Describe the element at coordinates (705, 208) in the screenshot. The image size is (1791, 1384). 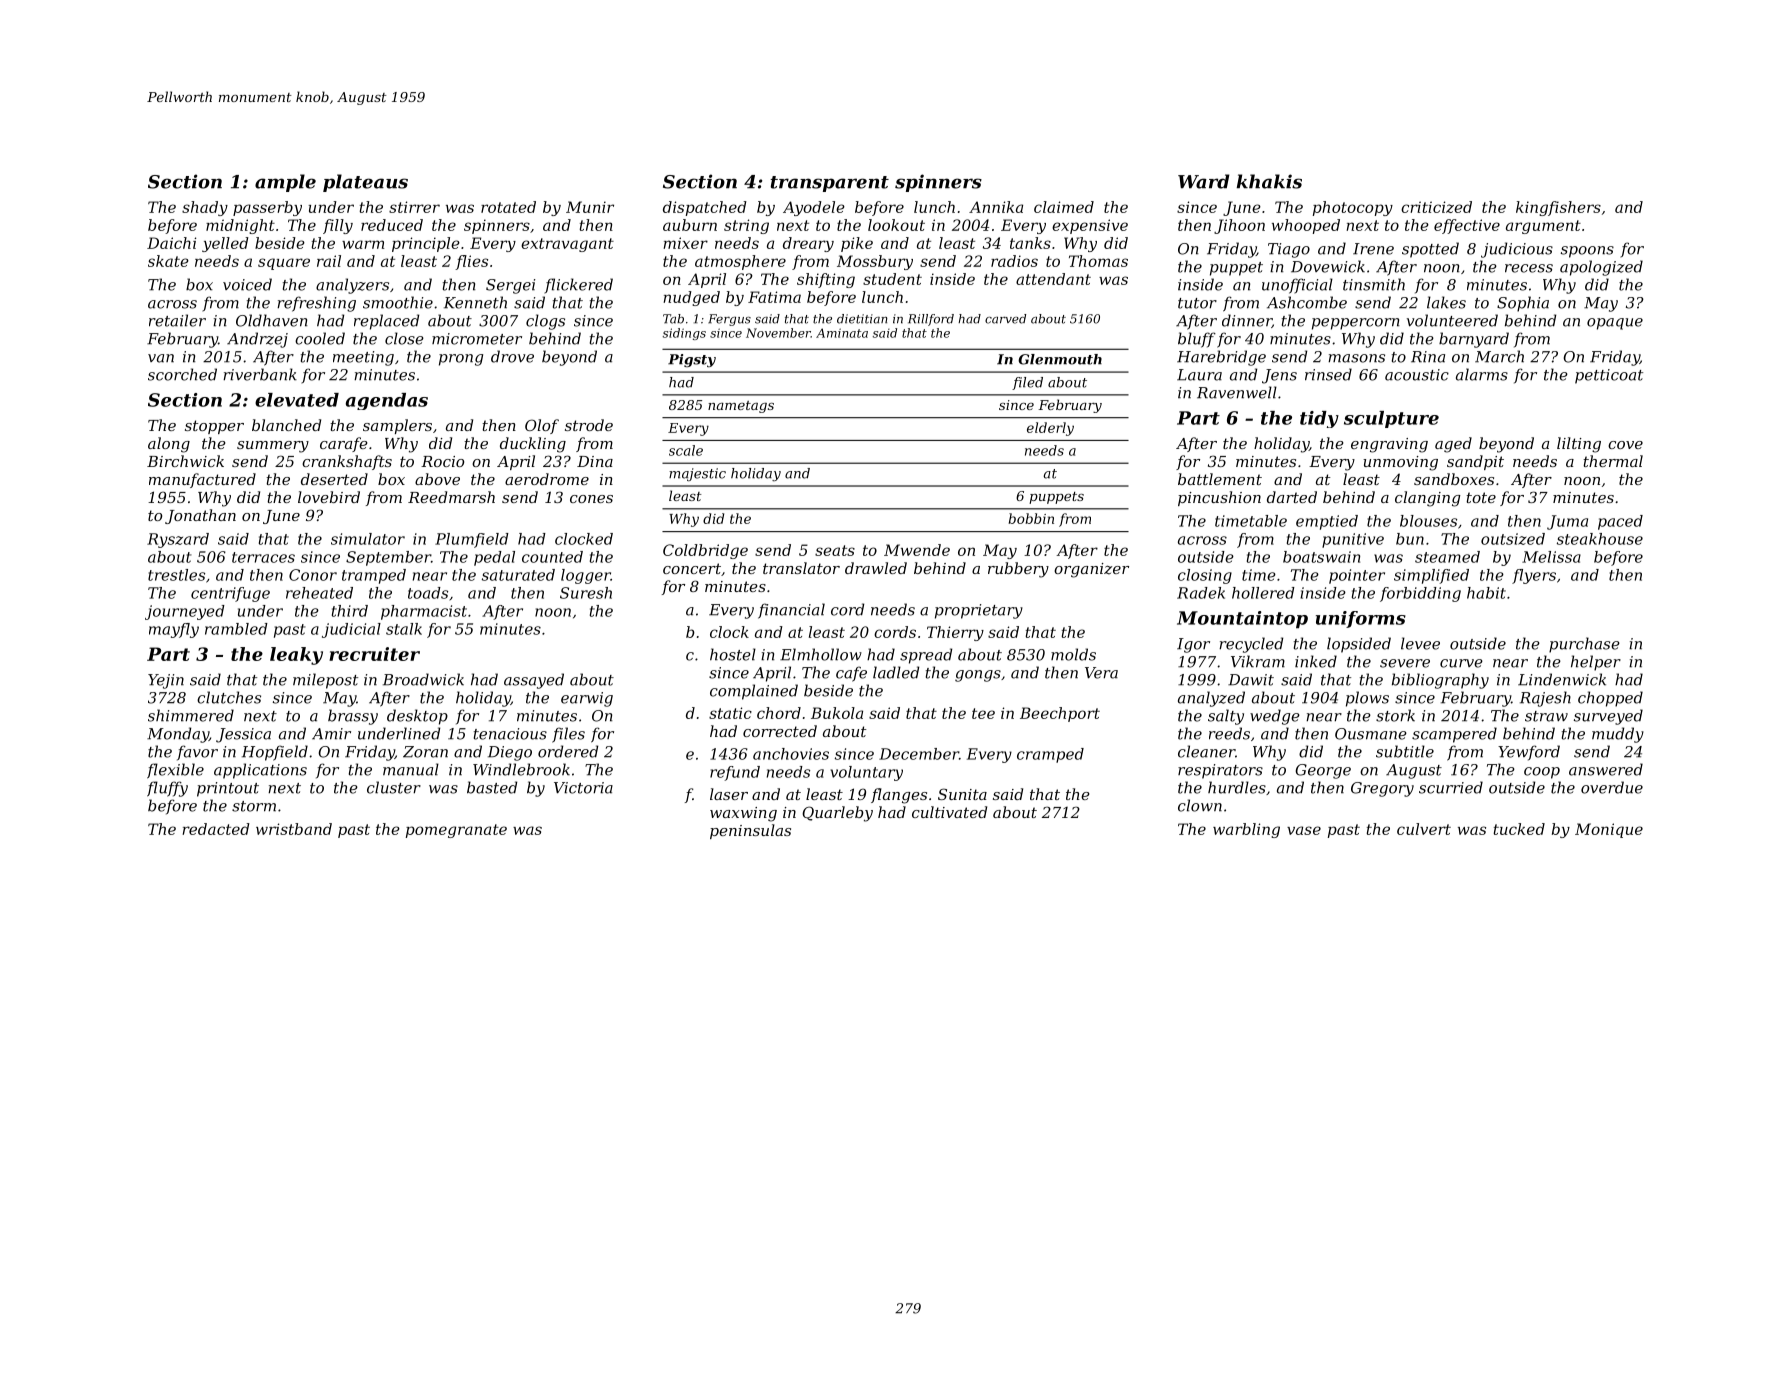
I see `dispatched` at that location.
